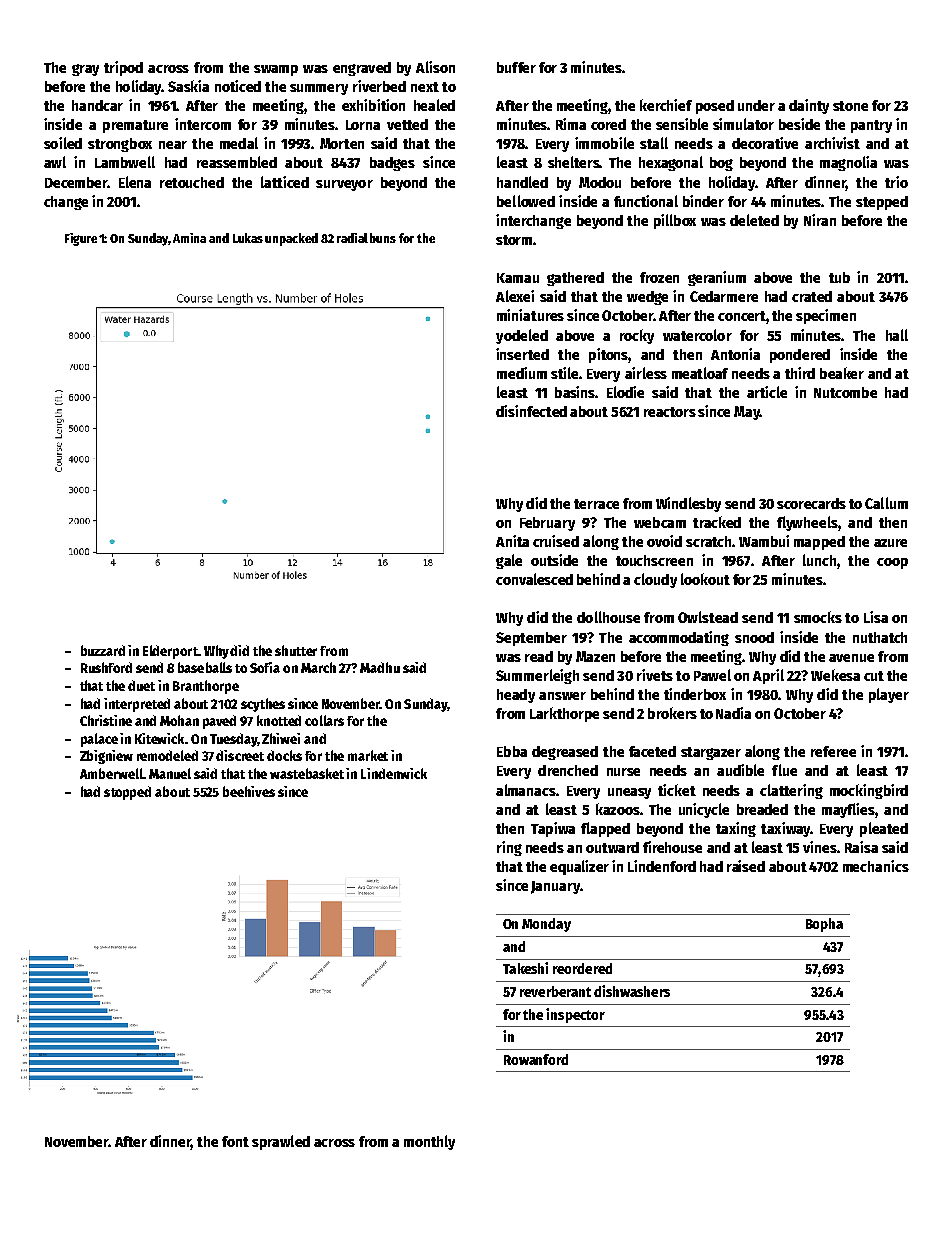 The image size is (952, 1233). What do you see at coordinates (522, 373) in the screenshot?
I see `medium` at bounding box center [522, 373].
